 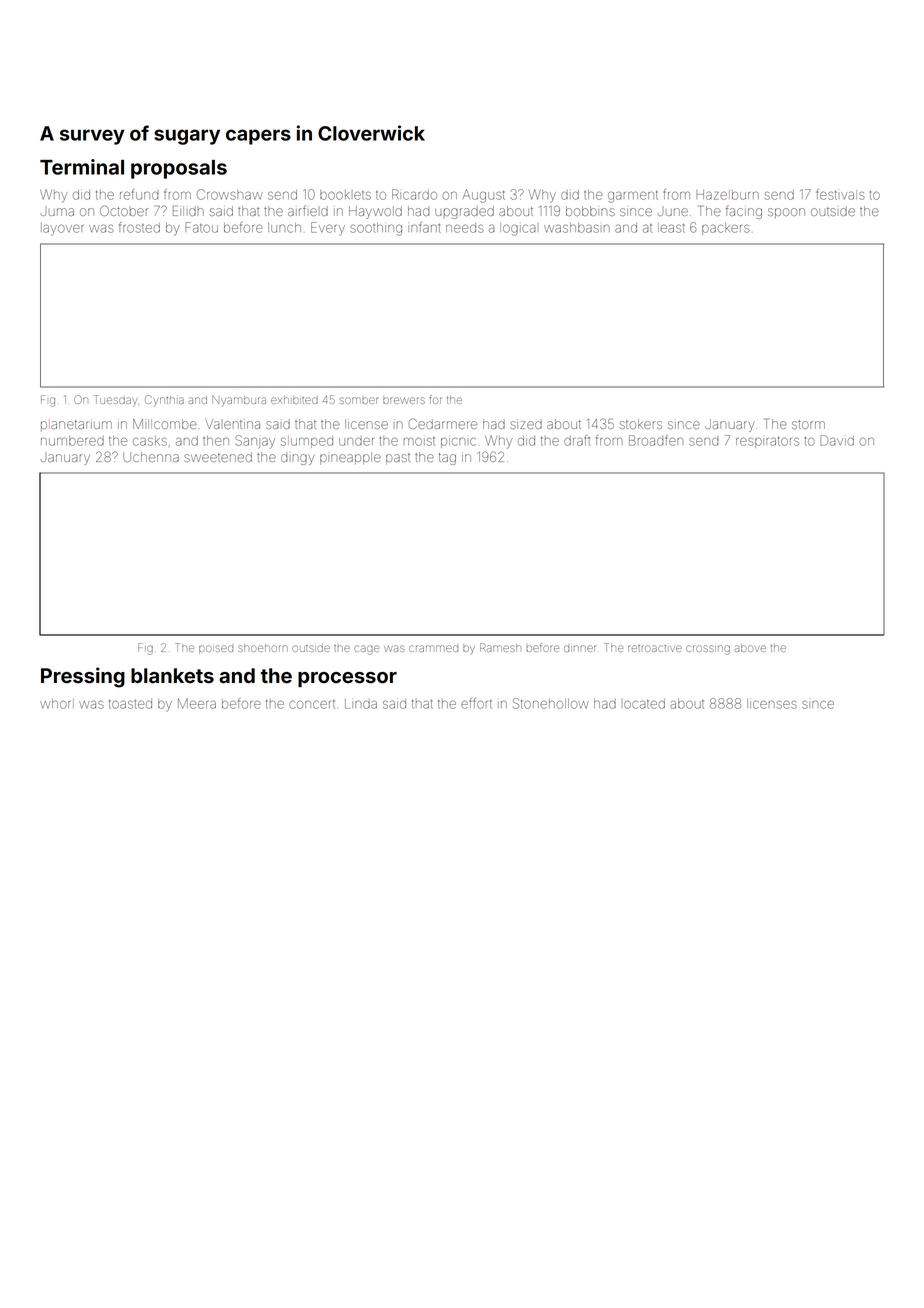 What do you see at coordinates (767, 442) in the screenshot?
I see `respirators` at bounding box center [767, 442].
